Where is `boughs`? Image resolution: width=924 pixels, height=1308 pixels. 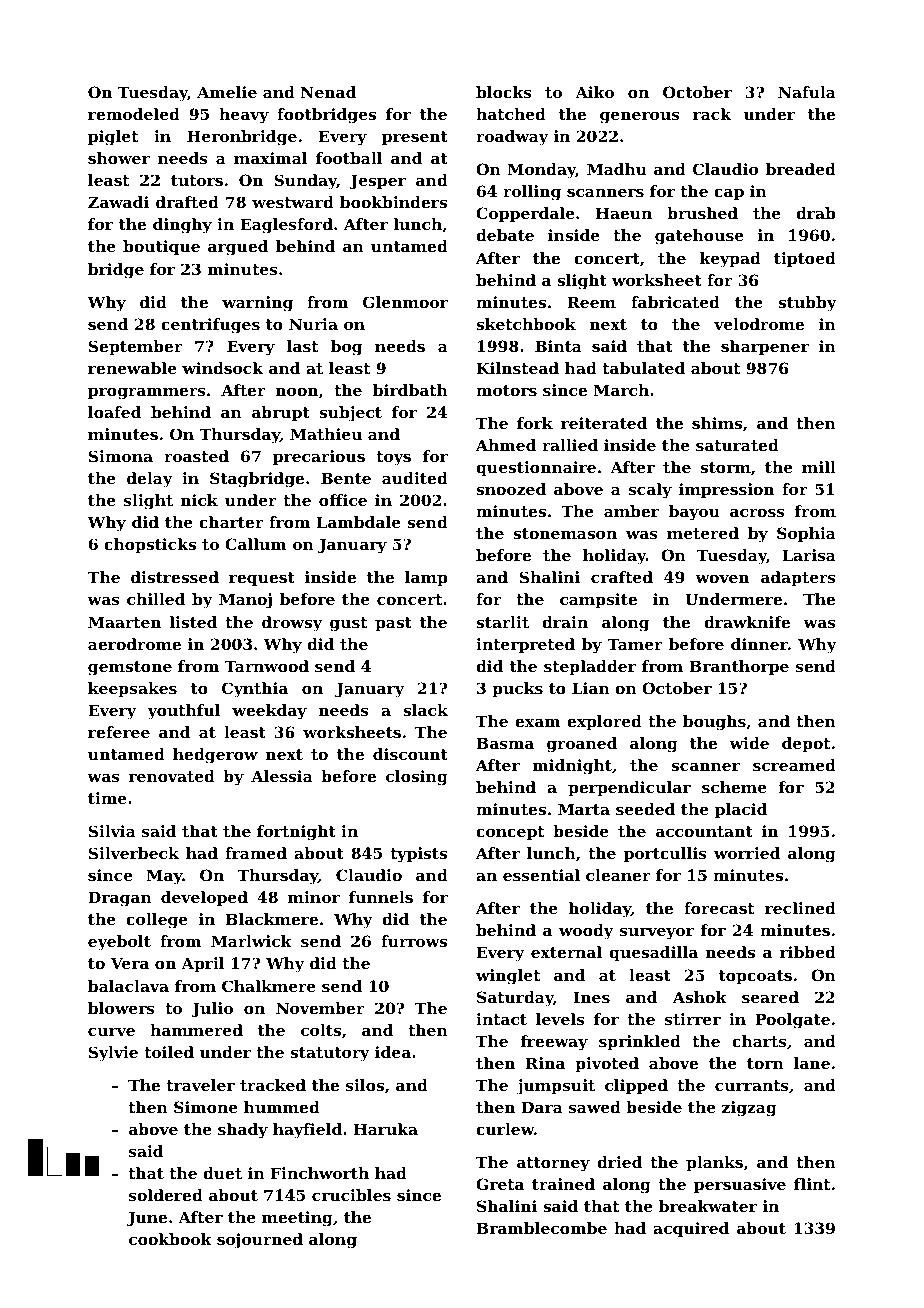
boughs is located at coordinates (714, 723).
